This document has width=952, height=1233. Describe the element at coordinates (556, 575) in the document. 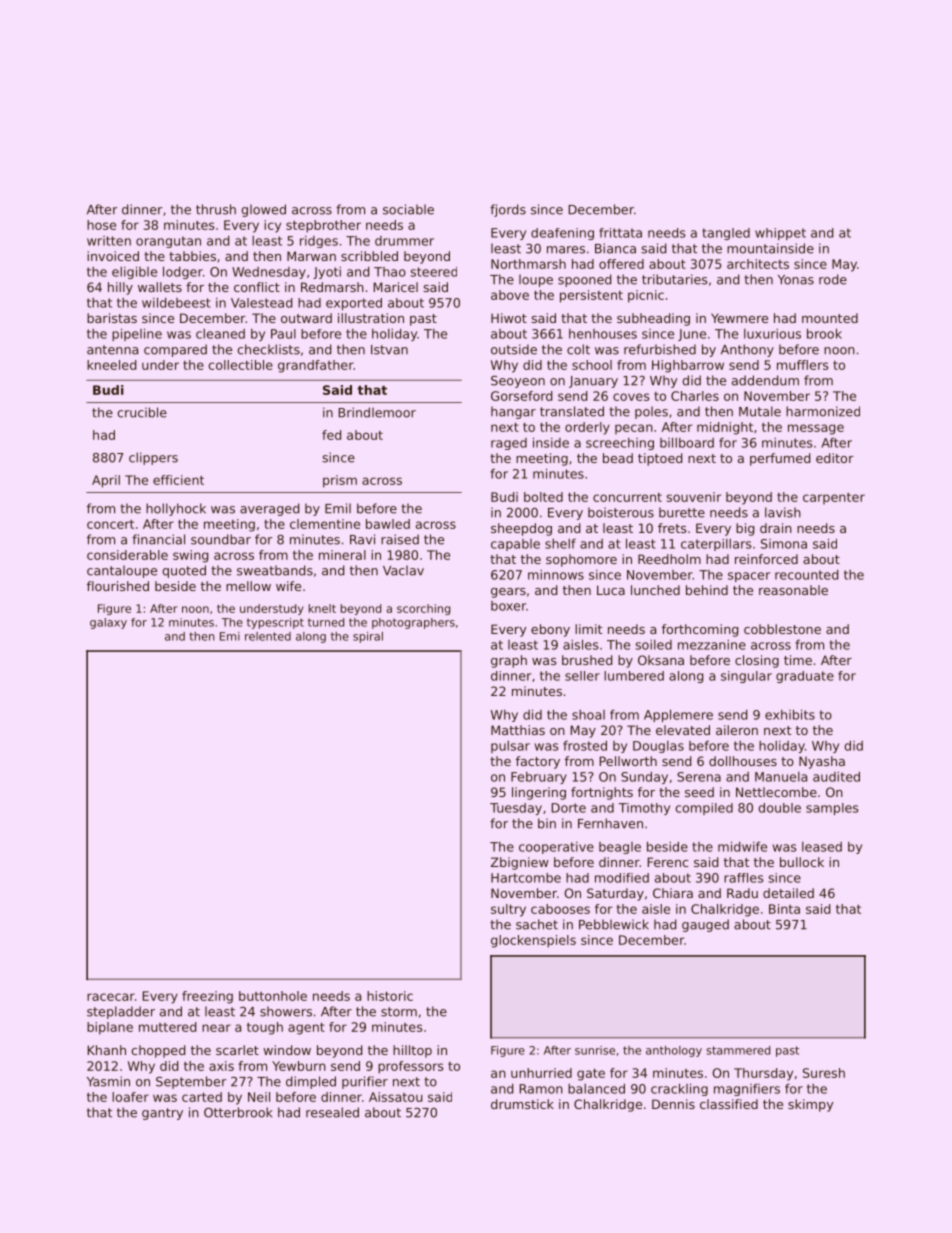

I see `minnows` at that location.
